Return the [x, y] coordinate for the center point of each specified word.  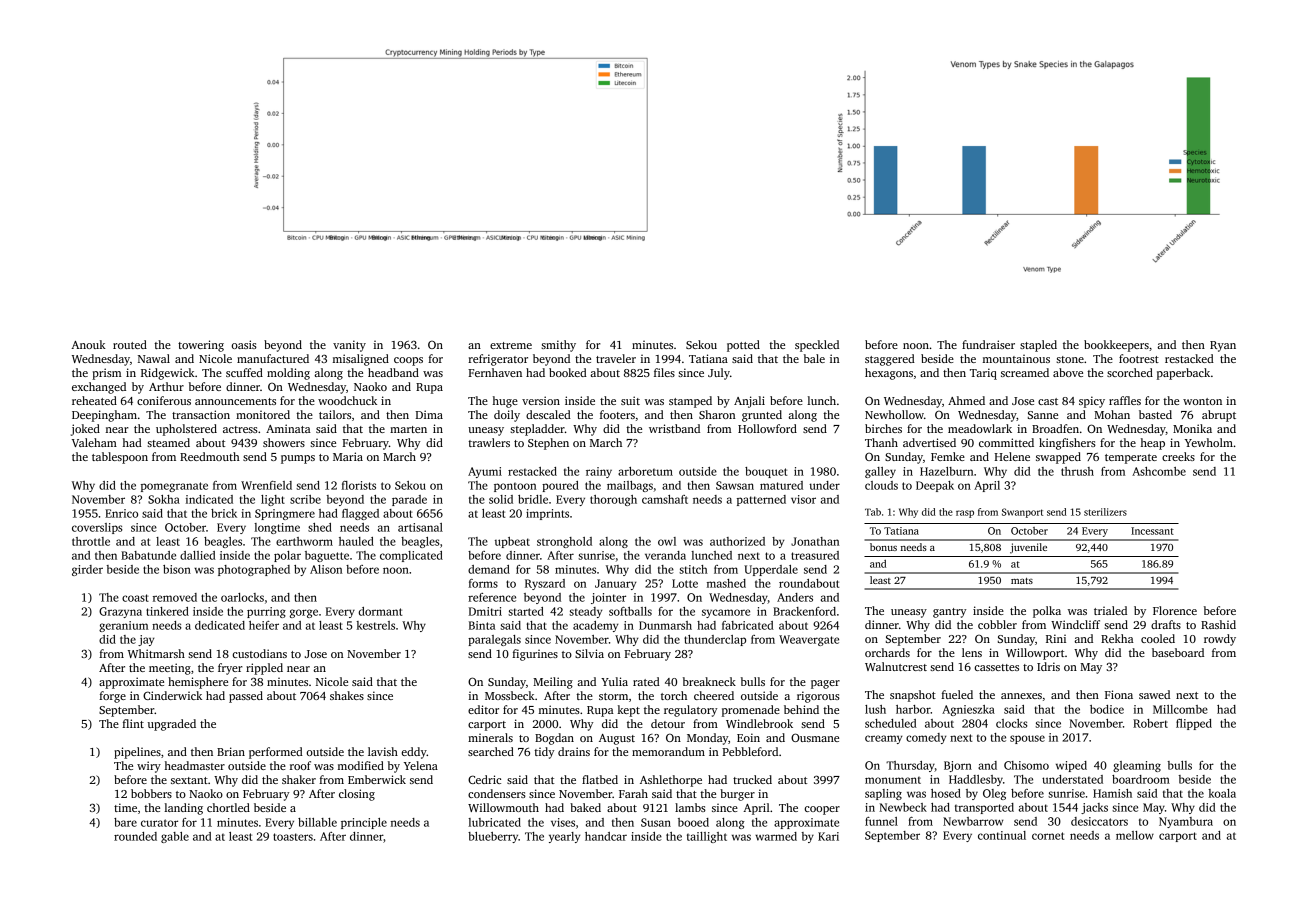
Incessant [1152, 531]
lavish [383, 751]
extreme [511, 345]
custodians [259, 653]
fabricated [748, 625]
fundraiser [988, 344]
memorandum [668, 751]
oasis [244, 344]
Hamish [1112, 793]
